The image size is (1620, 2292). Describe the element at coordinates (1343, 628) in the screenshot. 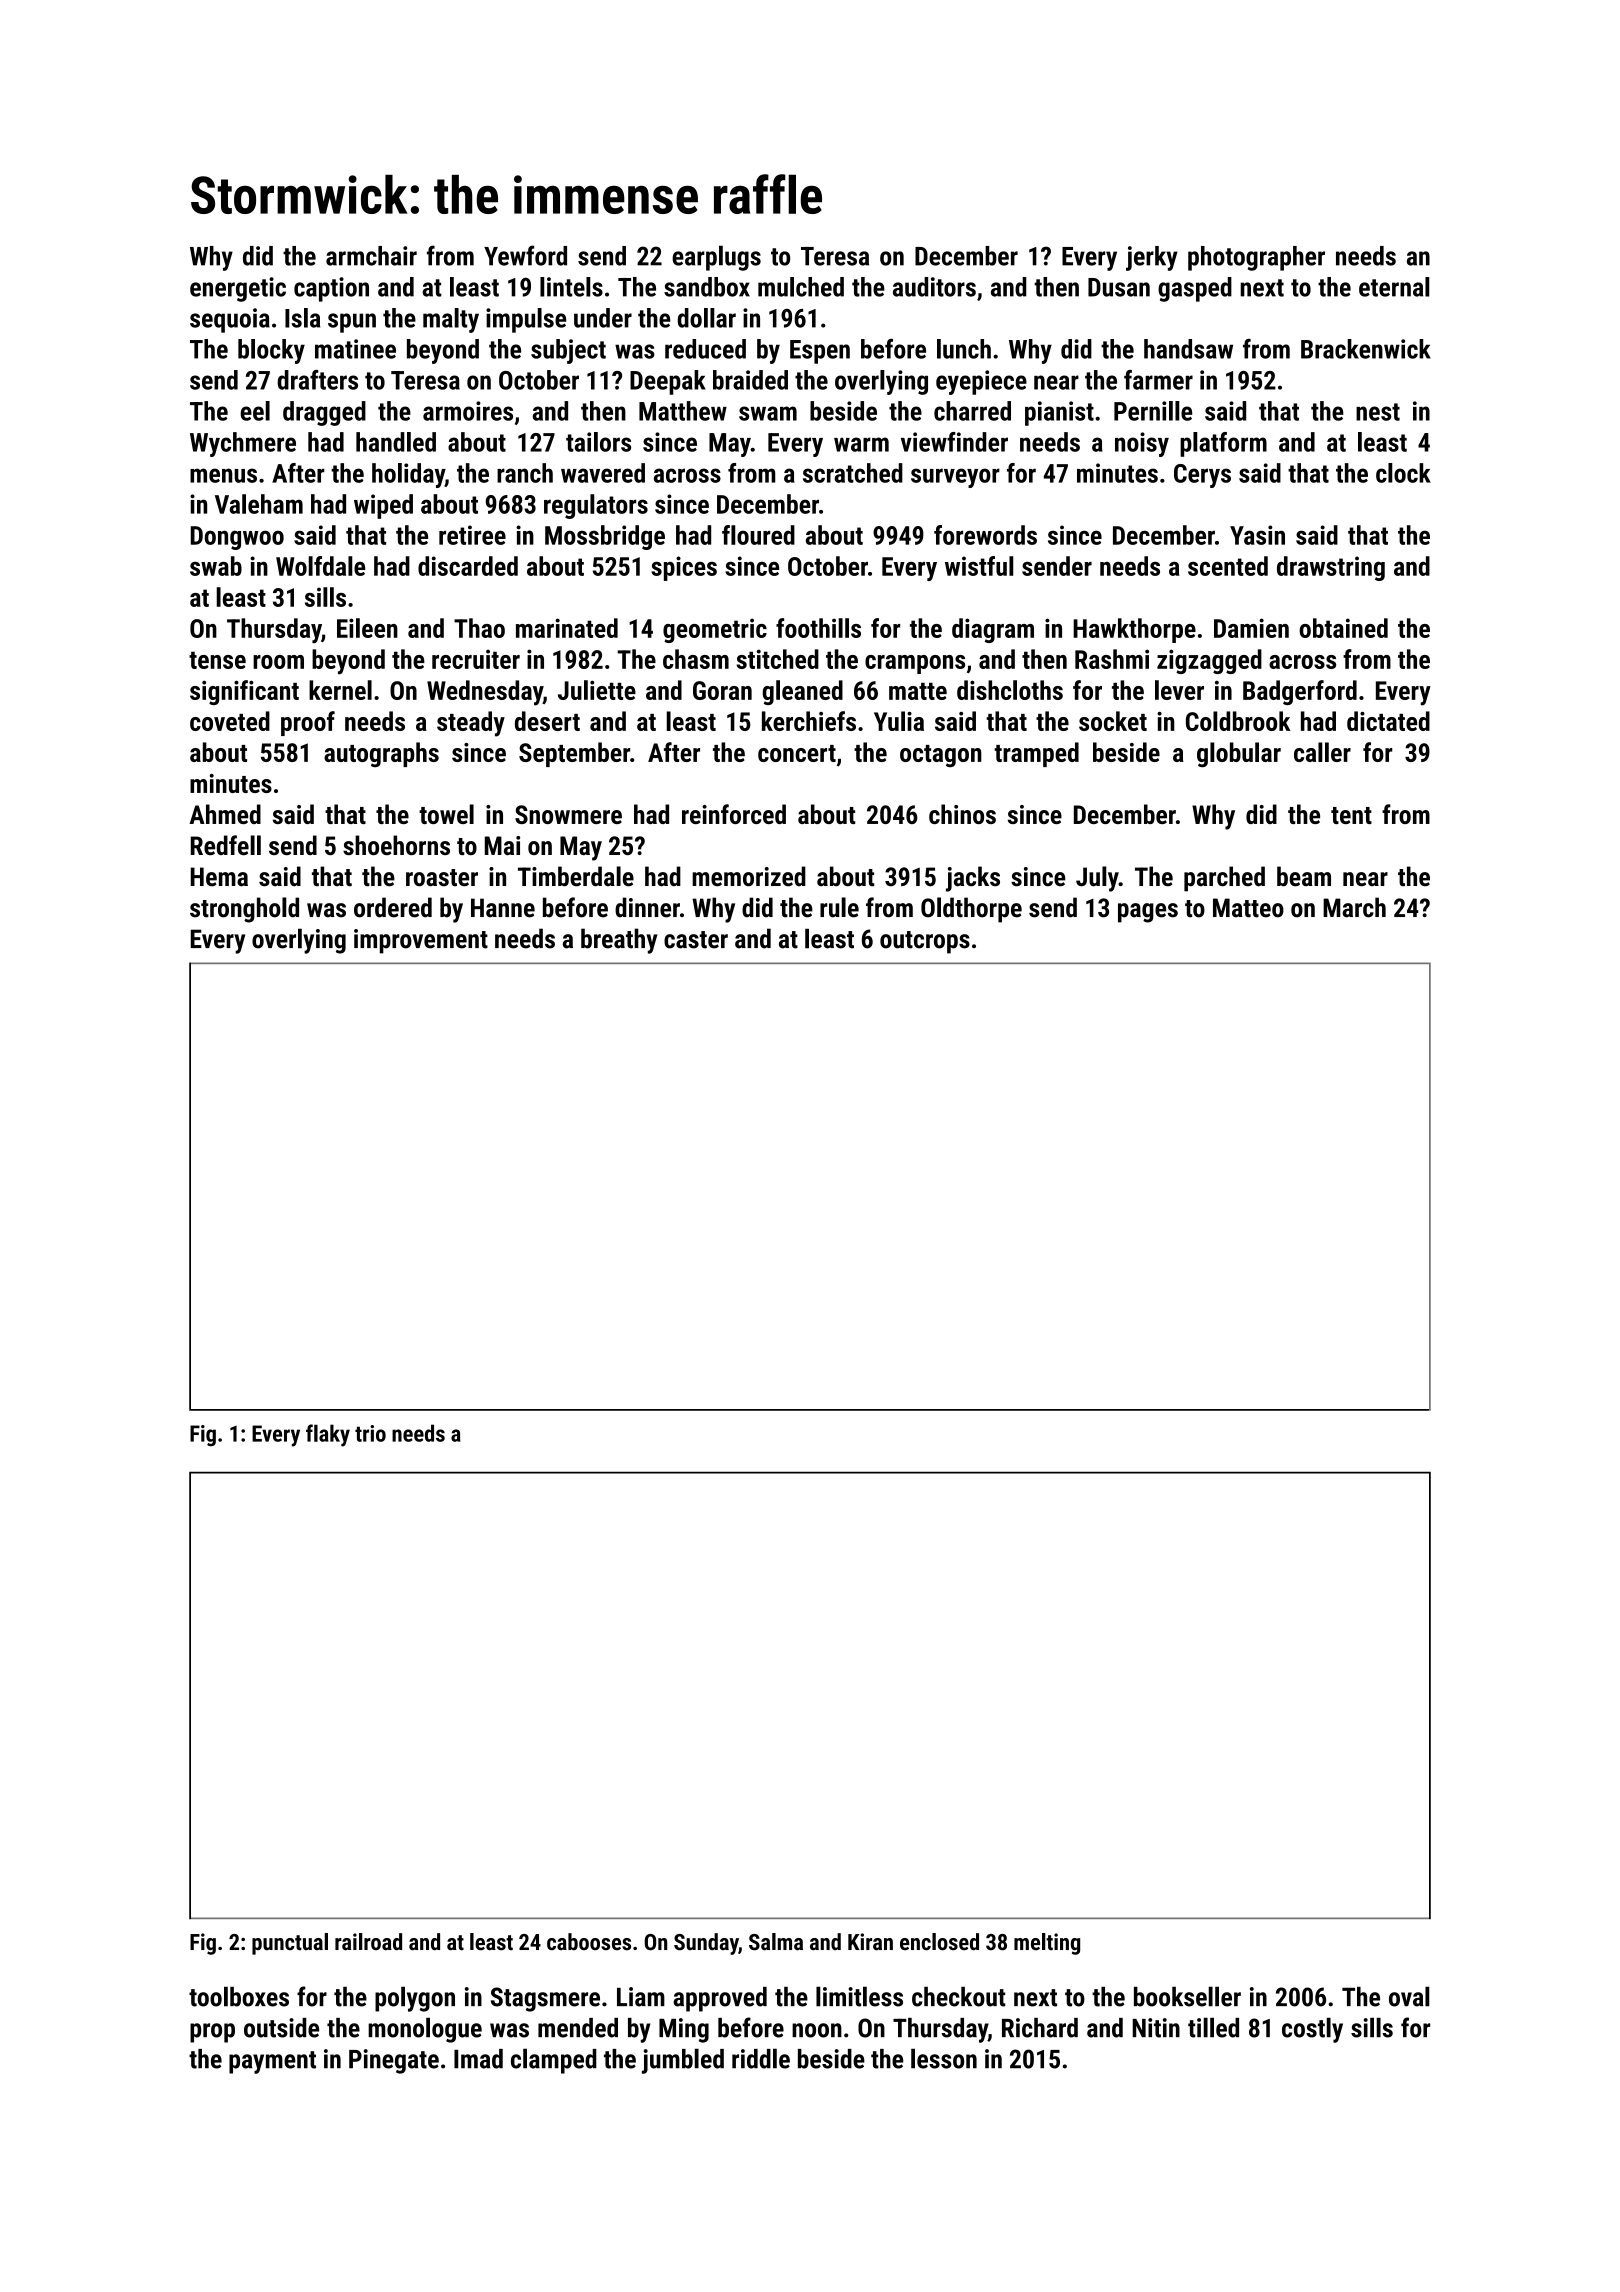

I see `obtained` at that location.
